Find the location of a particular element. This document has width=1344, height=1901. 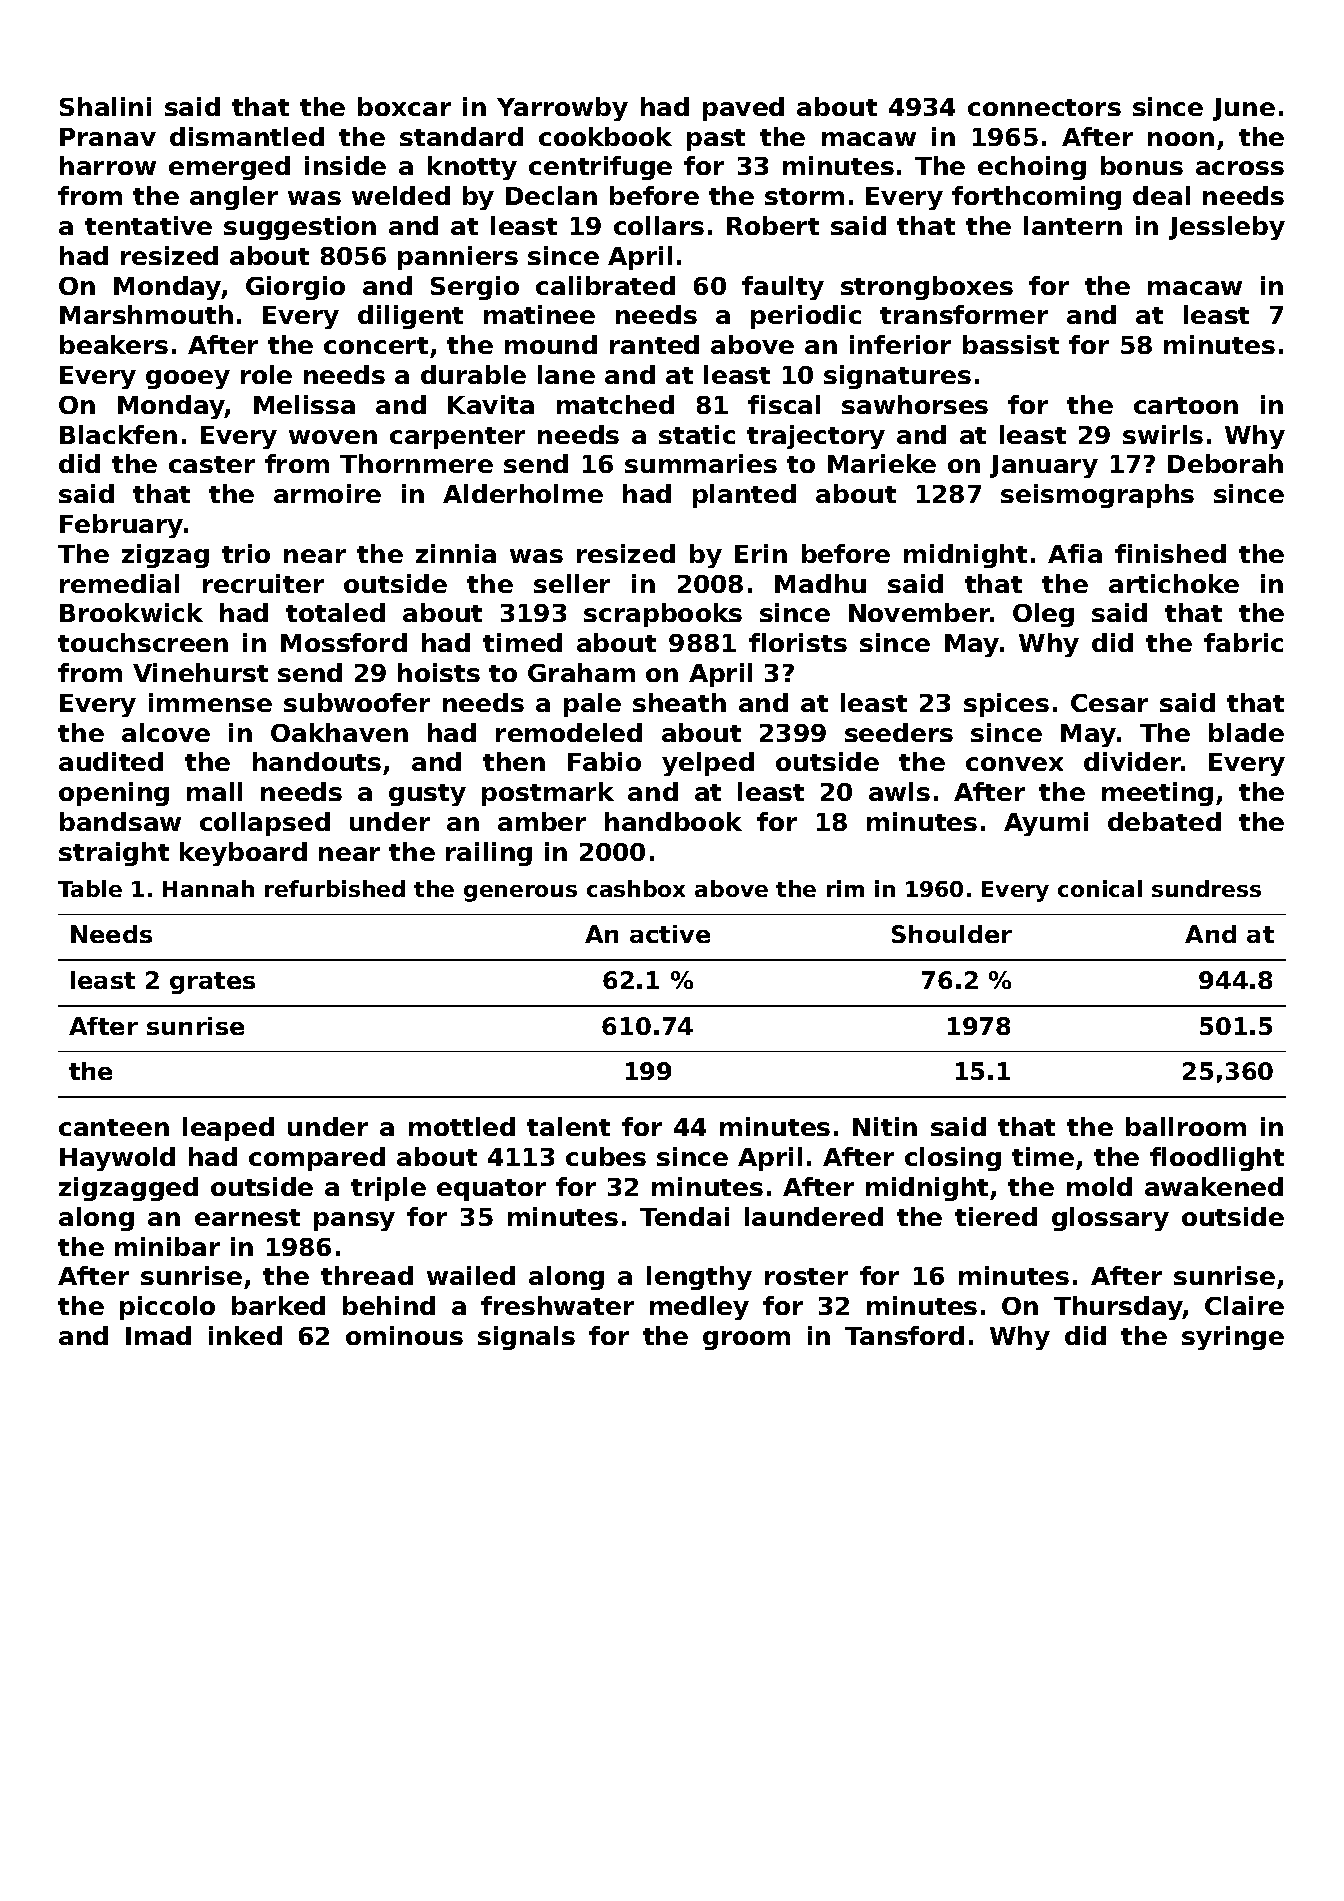

connectors is located at coordinates (1044, 107).
